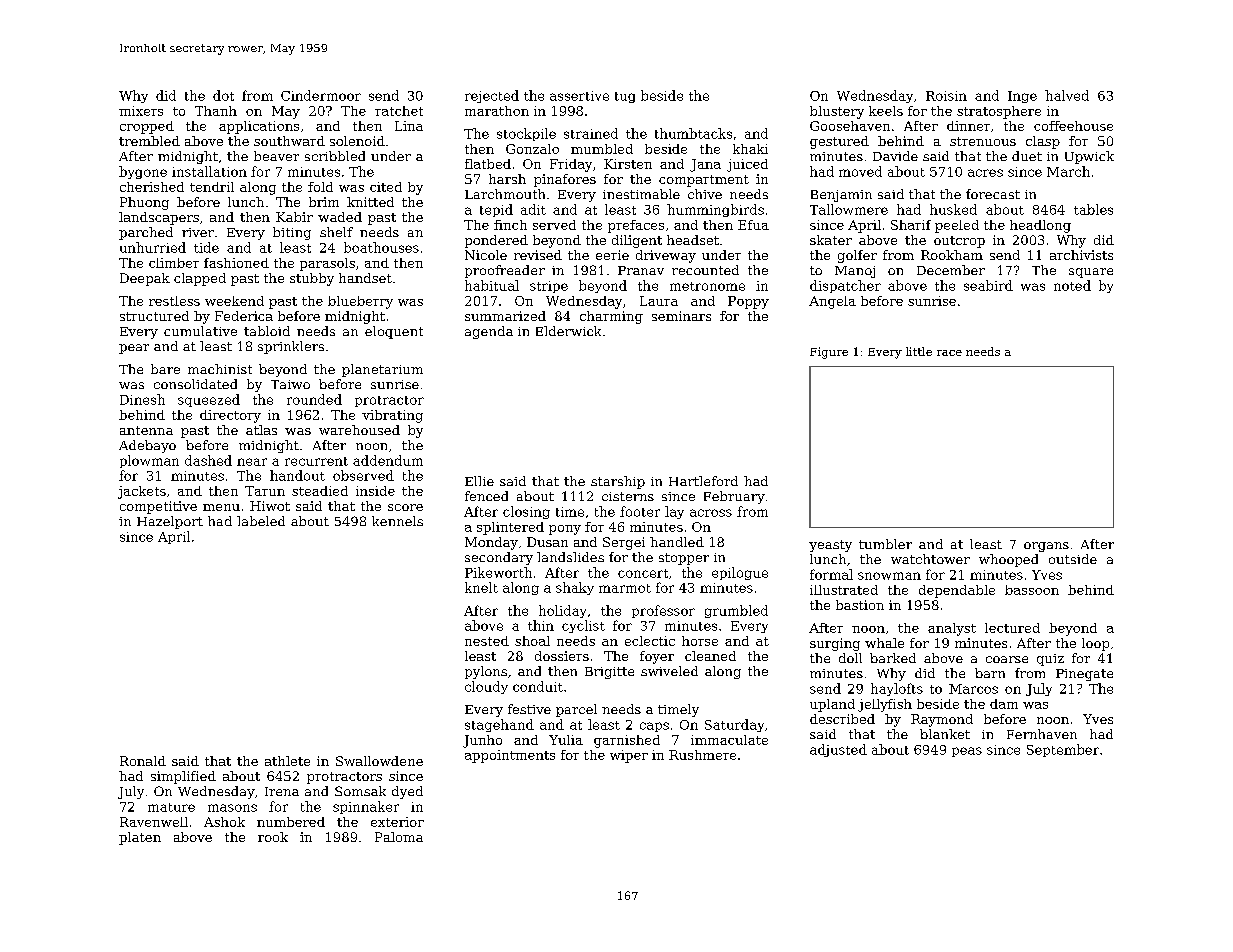  I want to click on Hartleford, so click(703, 481).
